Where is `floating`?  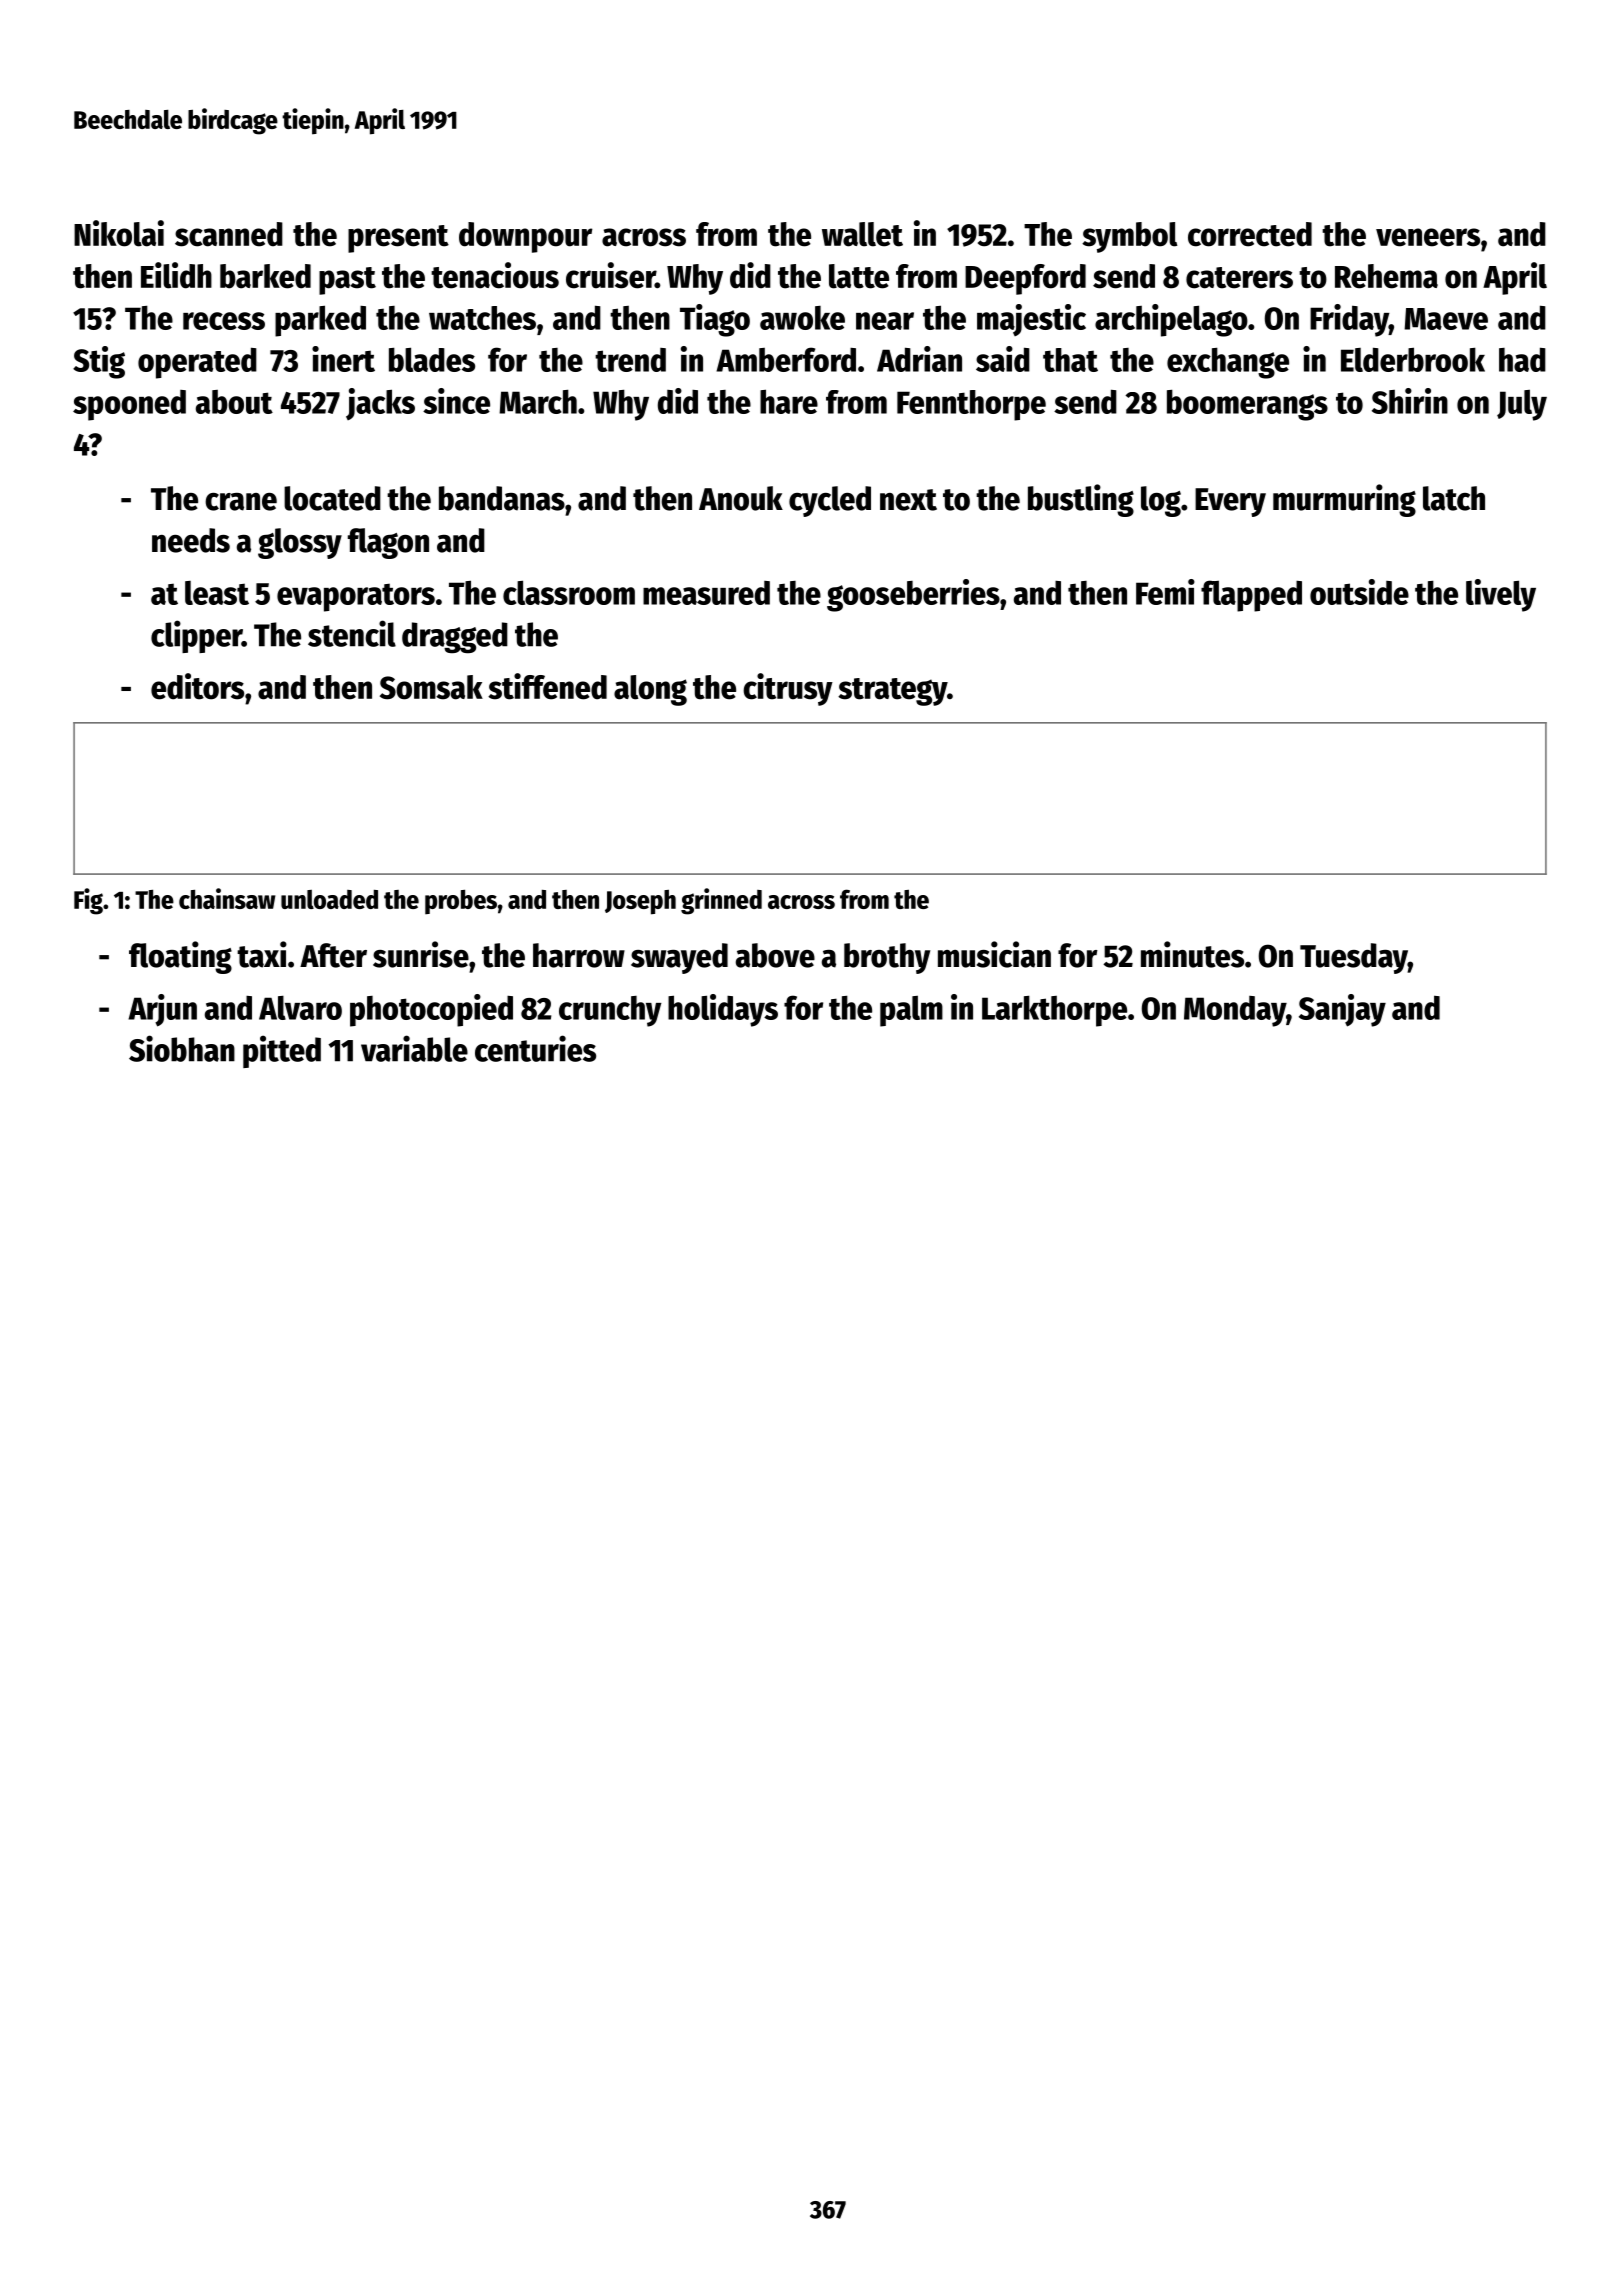
floating is located at coordinates (180, 957).
